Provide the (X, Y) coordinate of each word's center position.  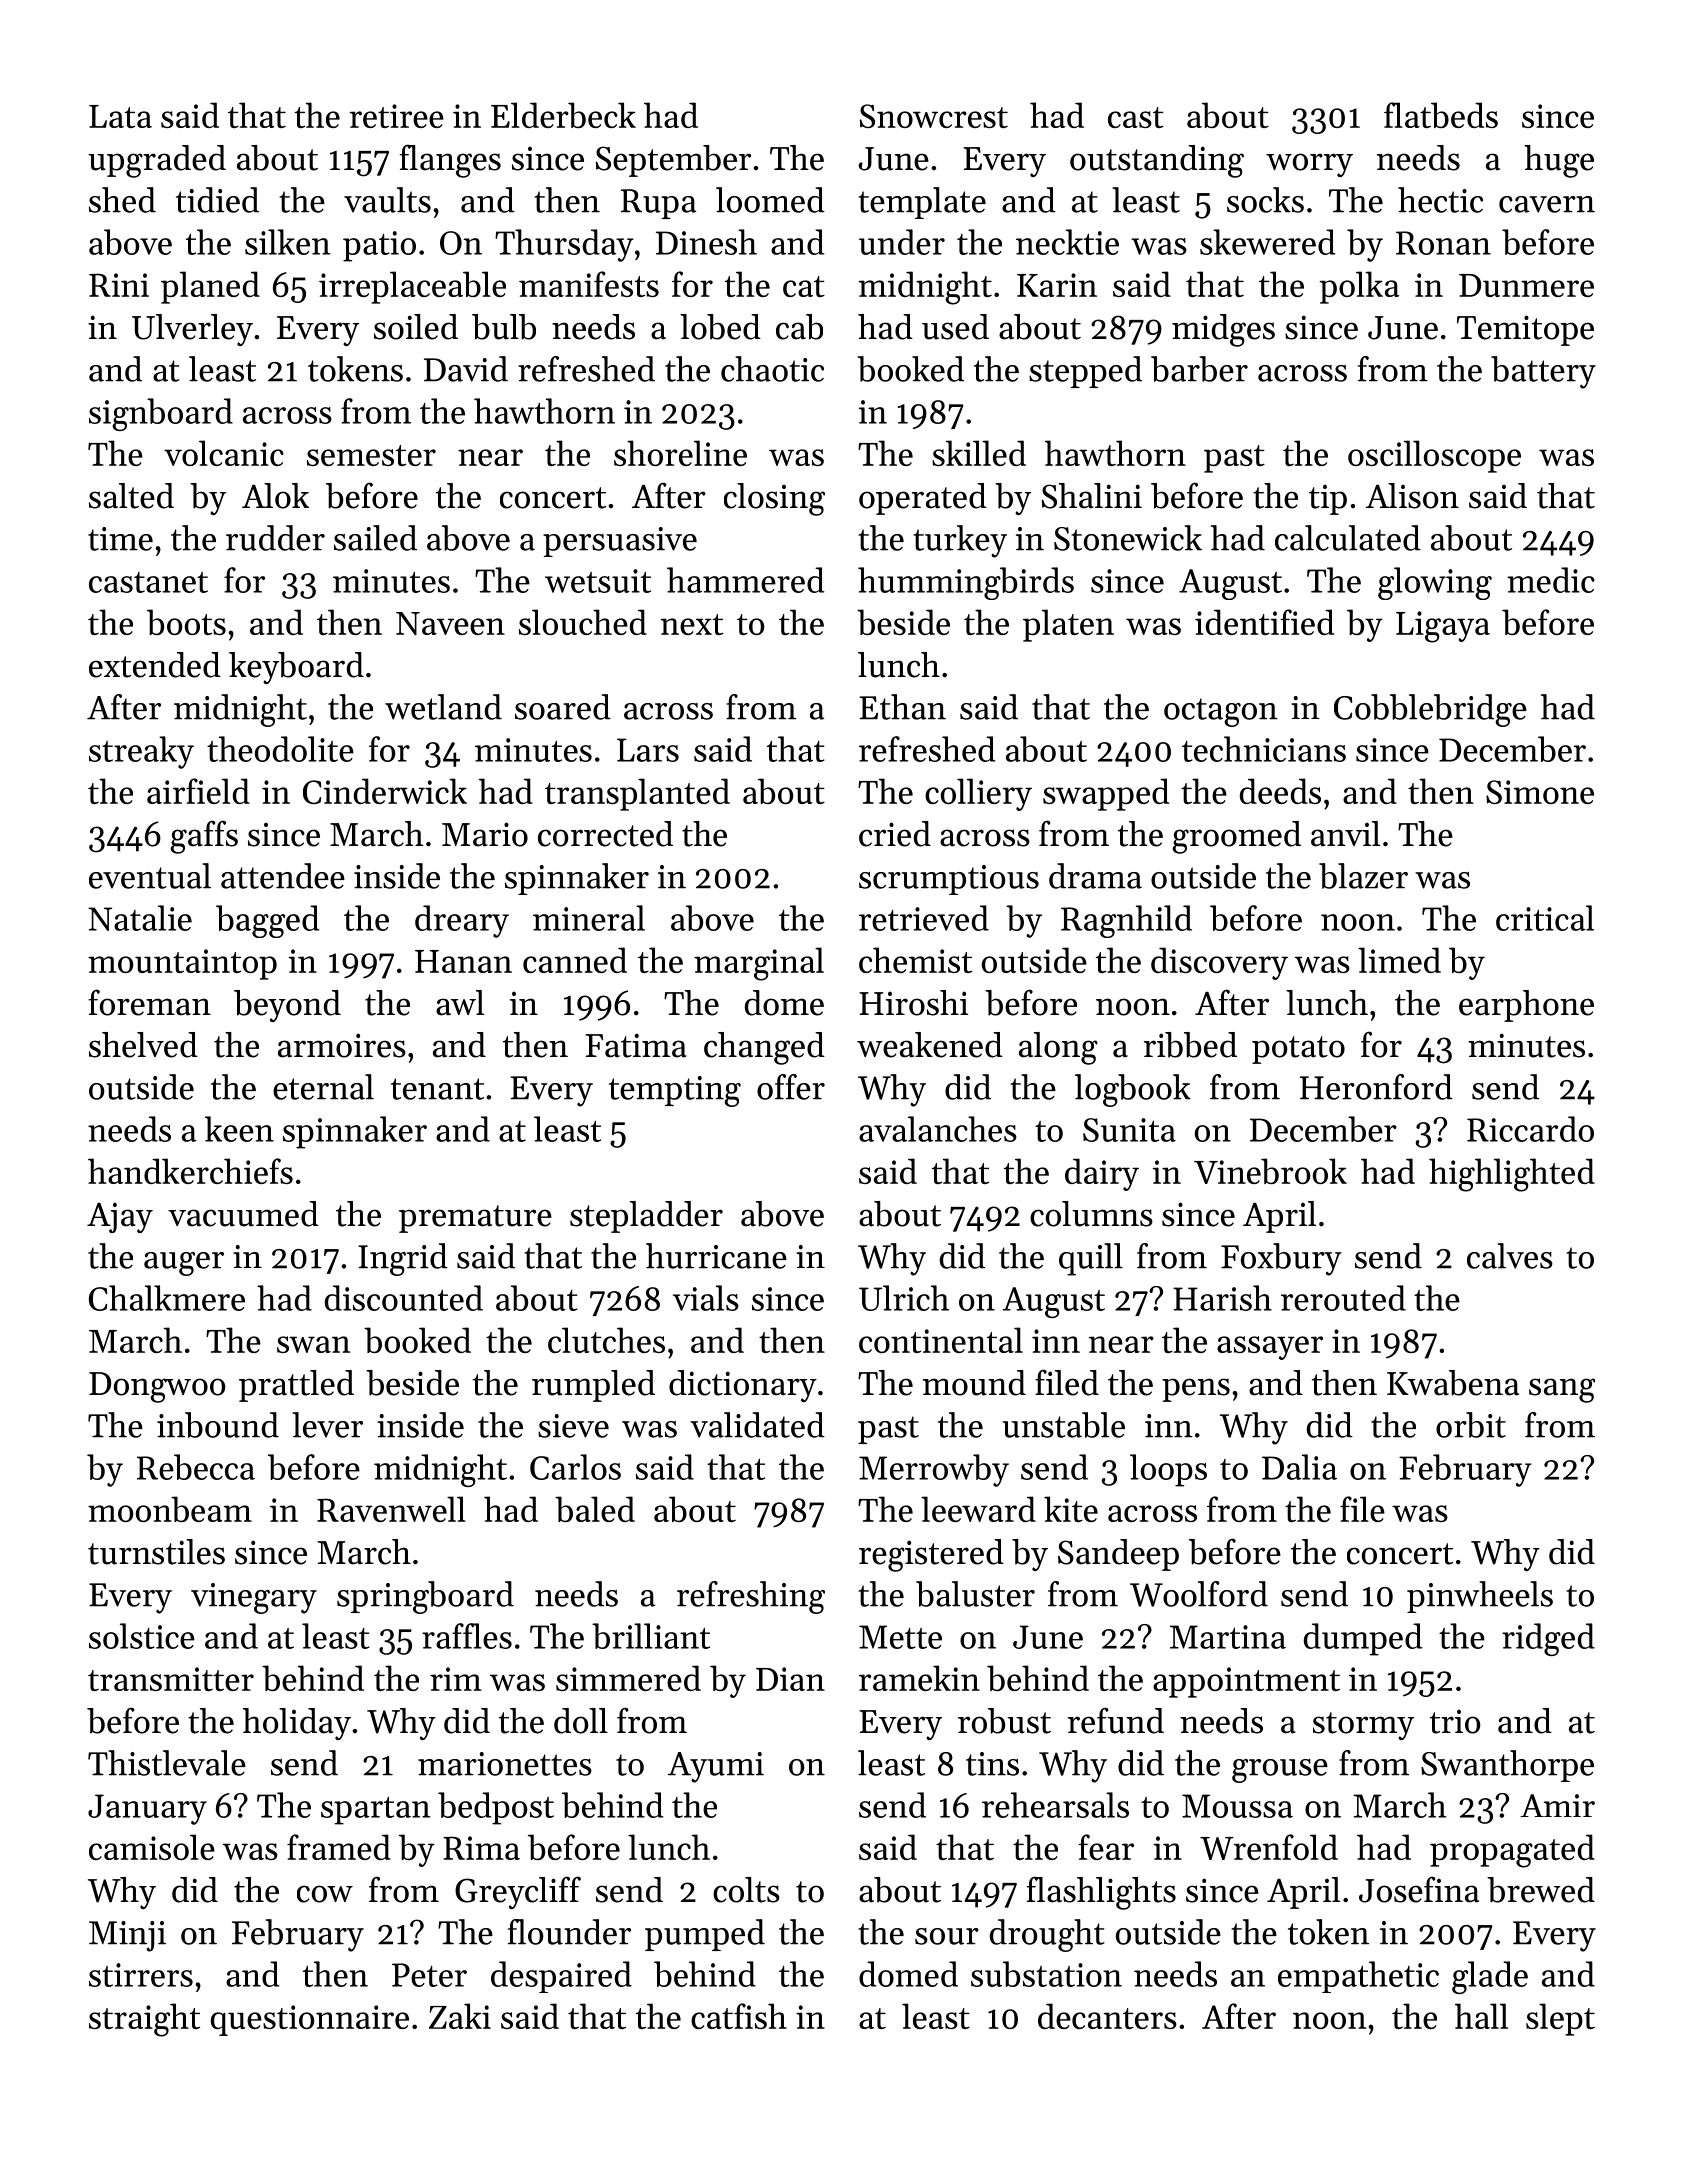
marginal (759, 964)
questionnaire (310, 2020)
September (673, 161)
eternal (323, 1087)
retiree (397, 116)
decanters (1107, 2016)
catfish (739, 2016)
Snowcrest (934, 116)
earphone (1526, 1006)
